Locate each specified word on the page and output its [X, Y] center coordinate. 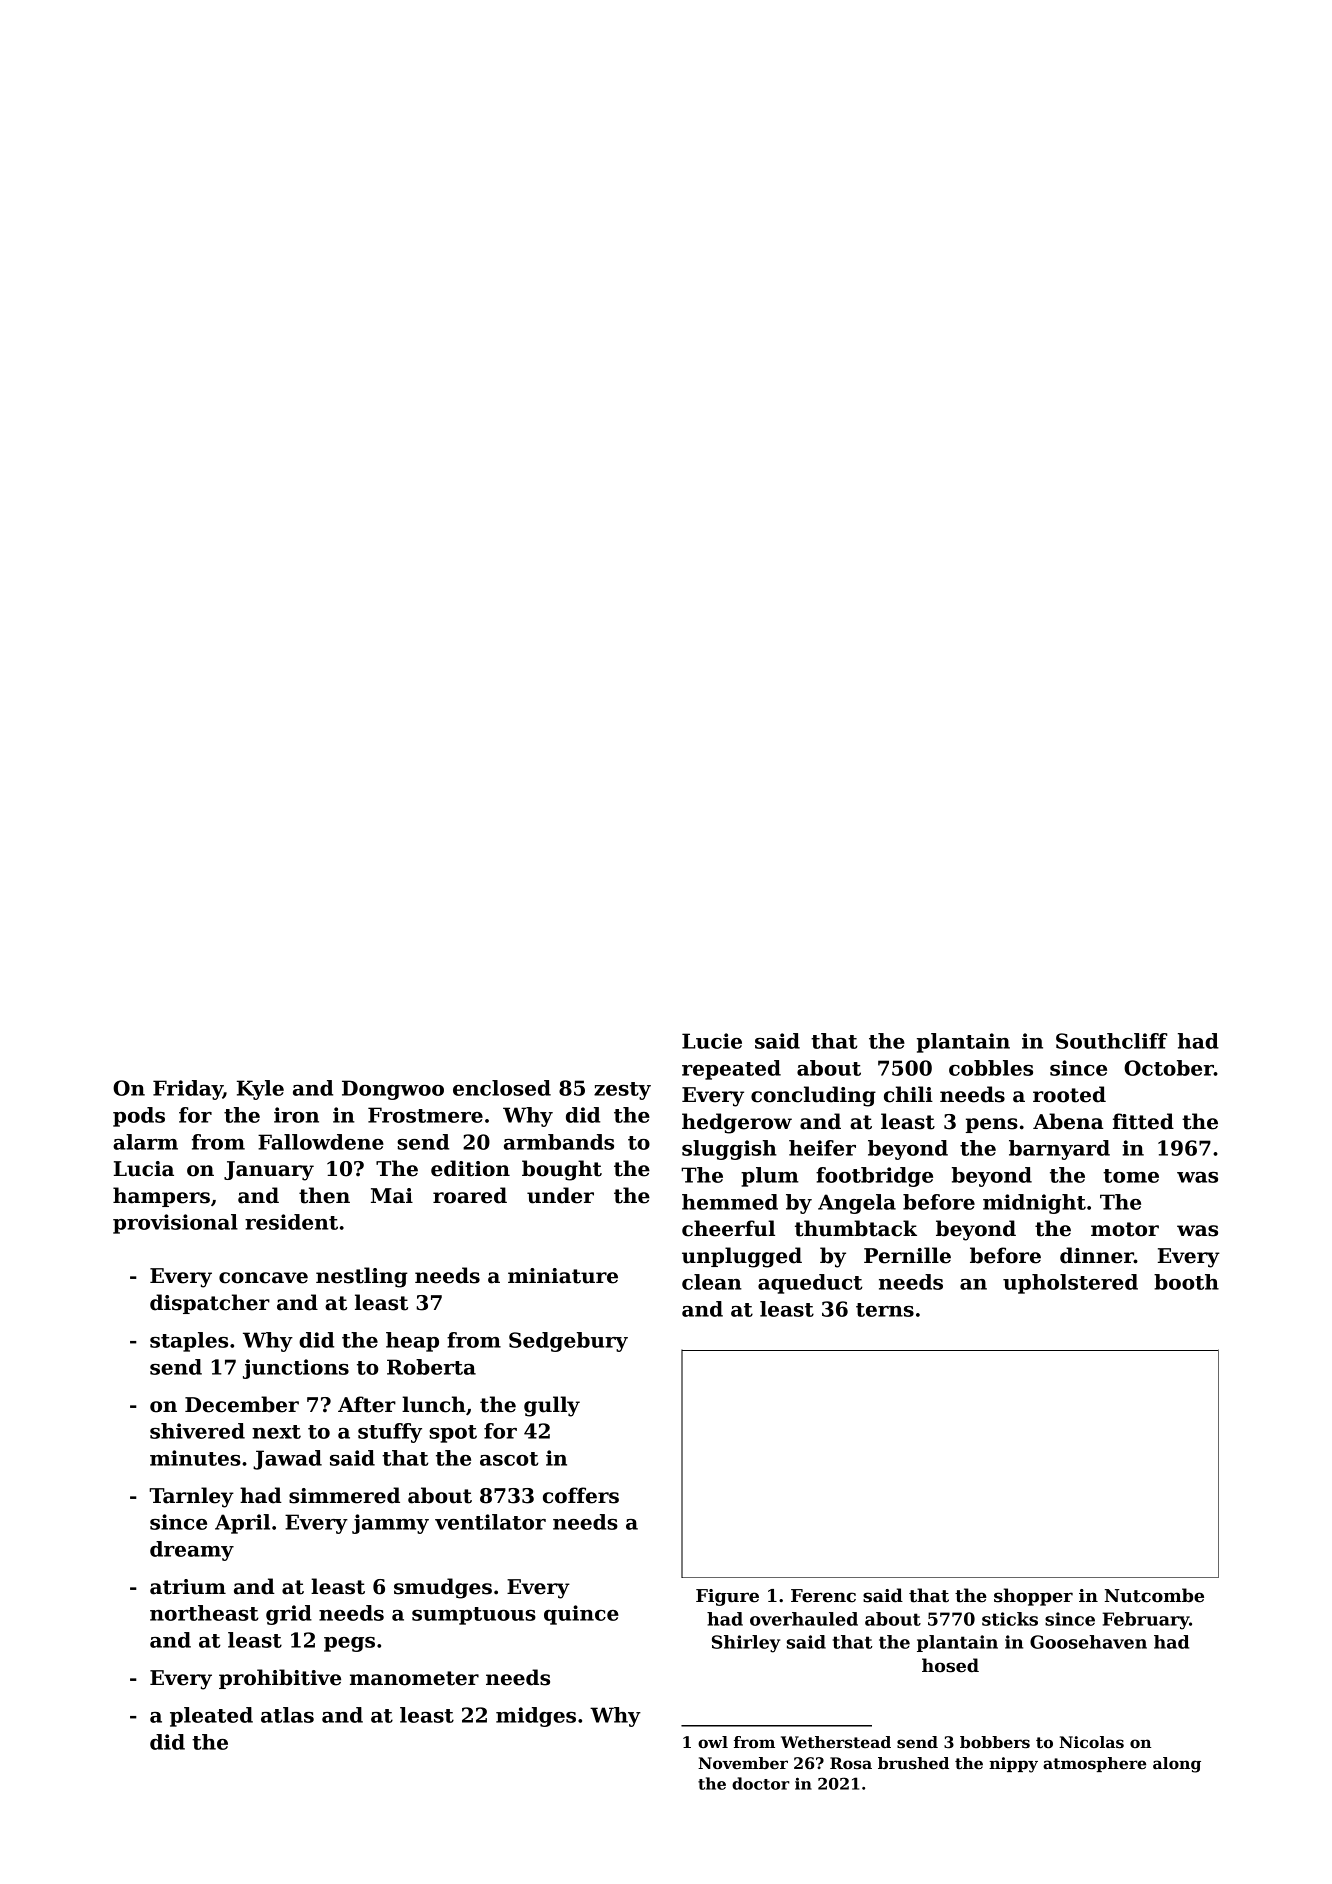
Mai [392, 1196]
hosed [950, 1665]
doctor [761, 1783]
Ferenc [823, 1596]
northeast [204, 1613]
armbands [559, 1142]
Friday [188, 1090]
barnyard [1059, 1150]
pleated [211, 1717]
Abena [1068, 1121]
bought [562, 1170]
